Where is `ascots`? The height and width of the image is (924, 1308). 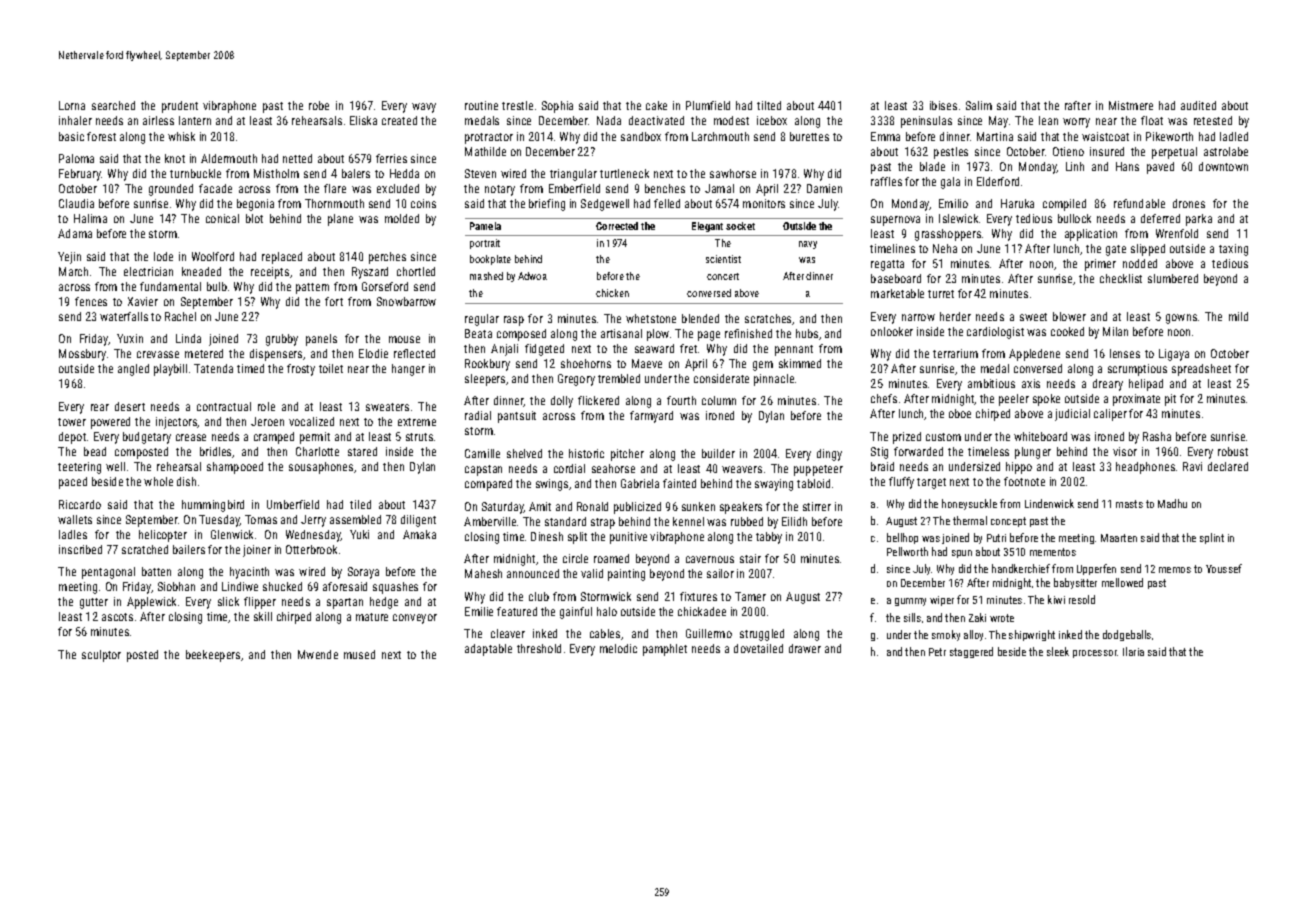 ascots is located at coordinates (117, 617).
